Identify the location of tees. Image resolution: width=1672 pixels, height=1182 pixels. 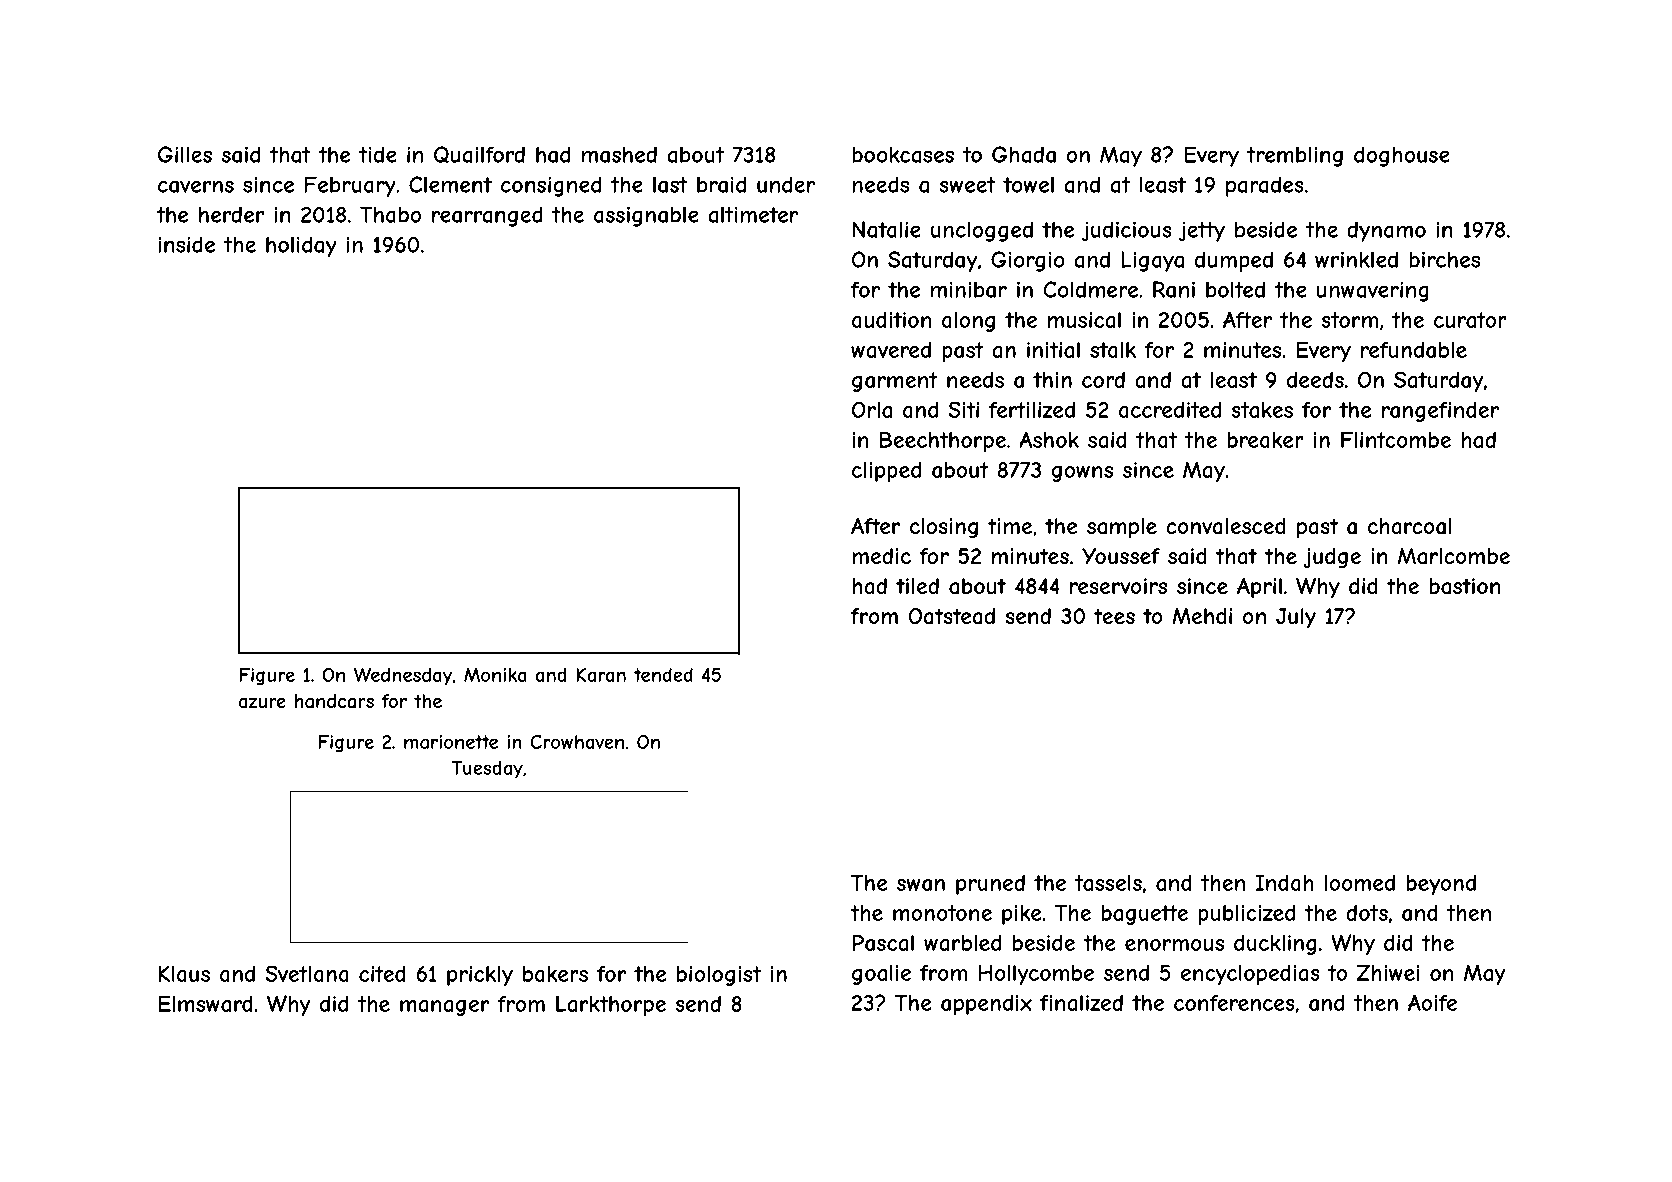
(1114, 616).
